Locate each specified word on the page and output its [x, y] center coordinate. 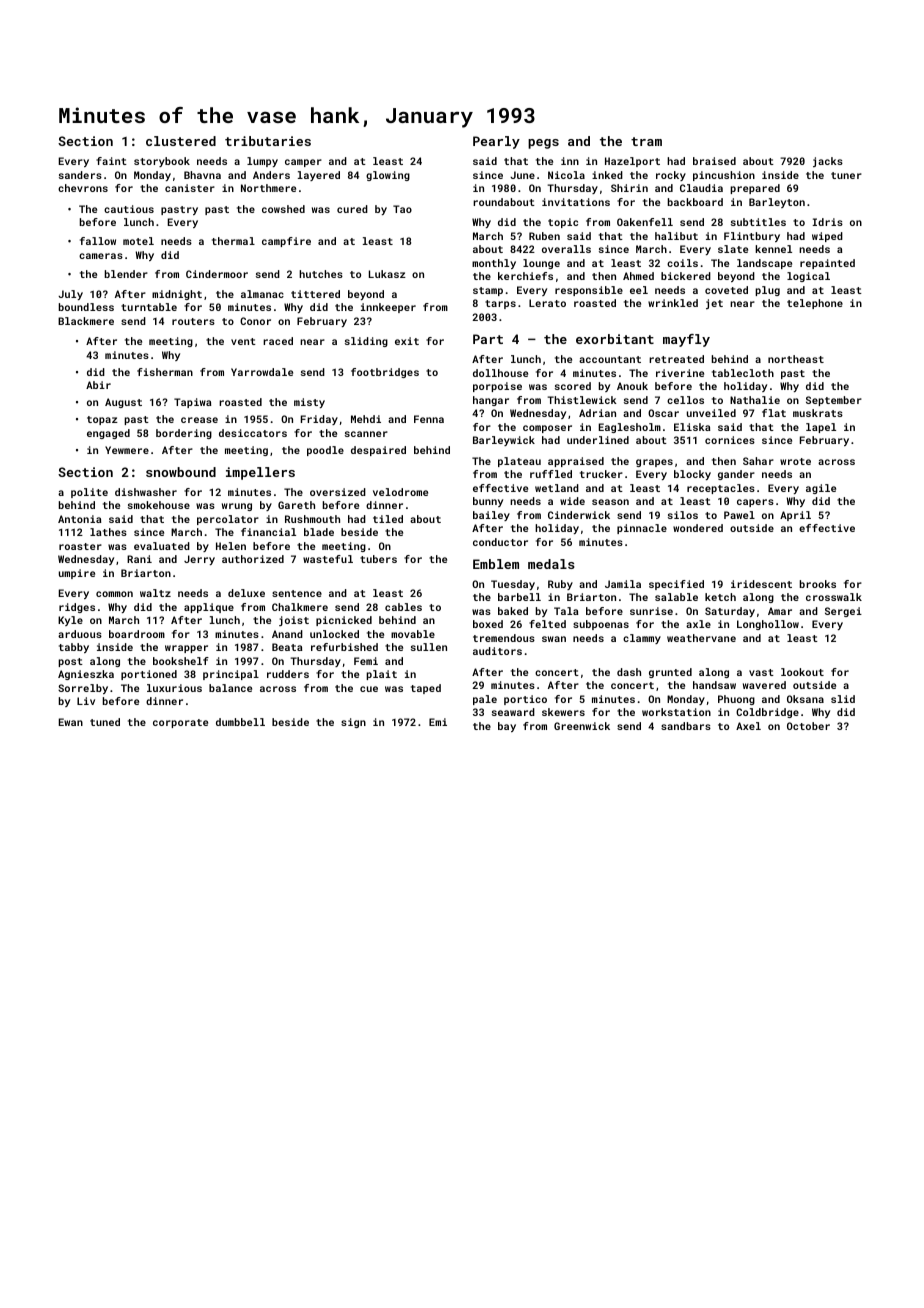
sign [353, 723]
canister [190, 188]
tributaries [268, 141]
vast [761, 672]
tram [646, 141]
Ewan [71, 722]
